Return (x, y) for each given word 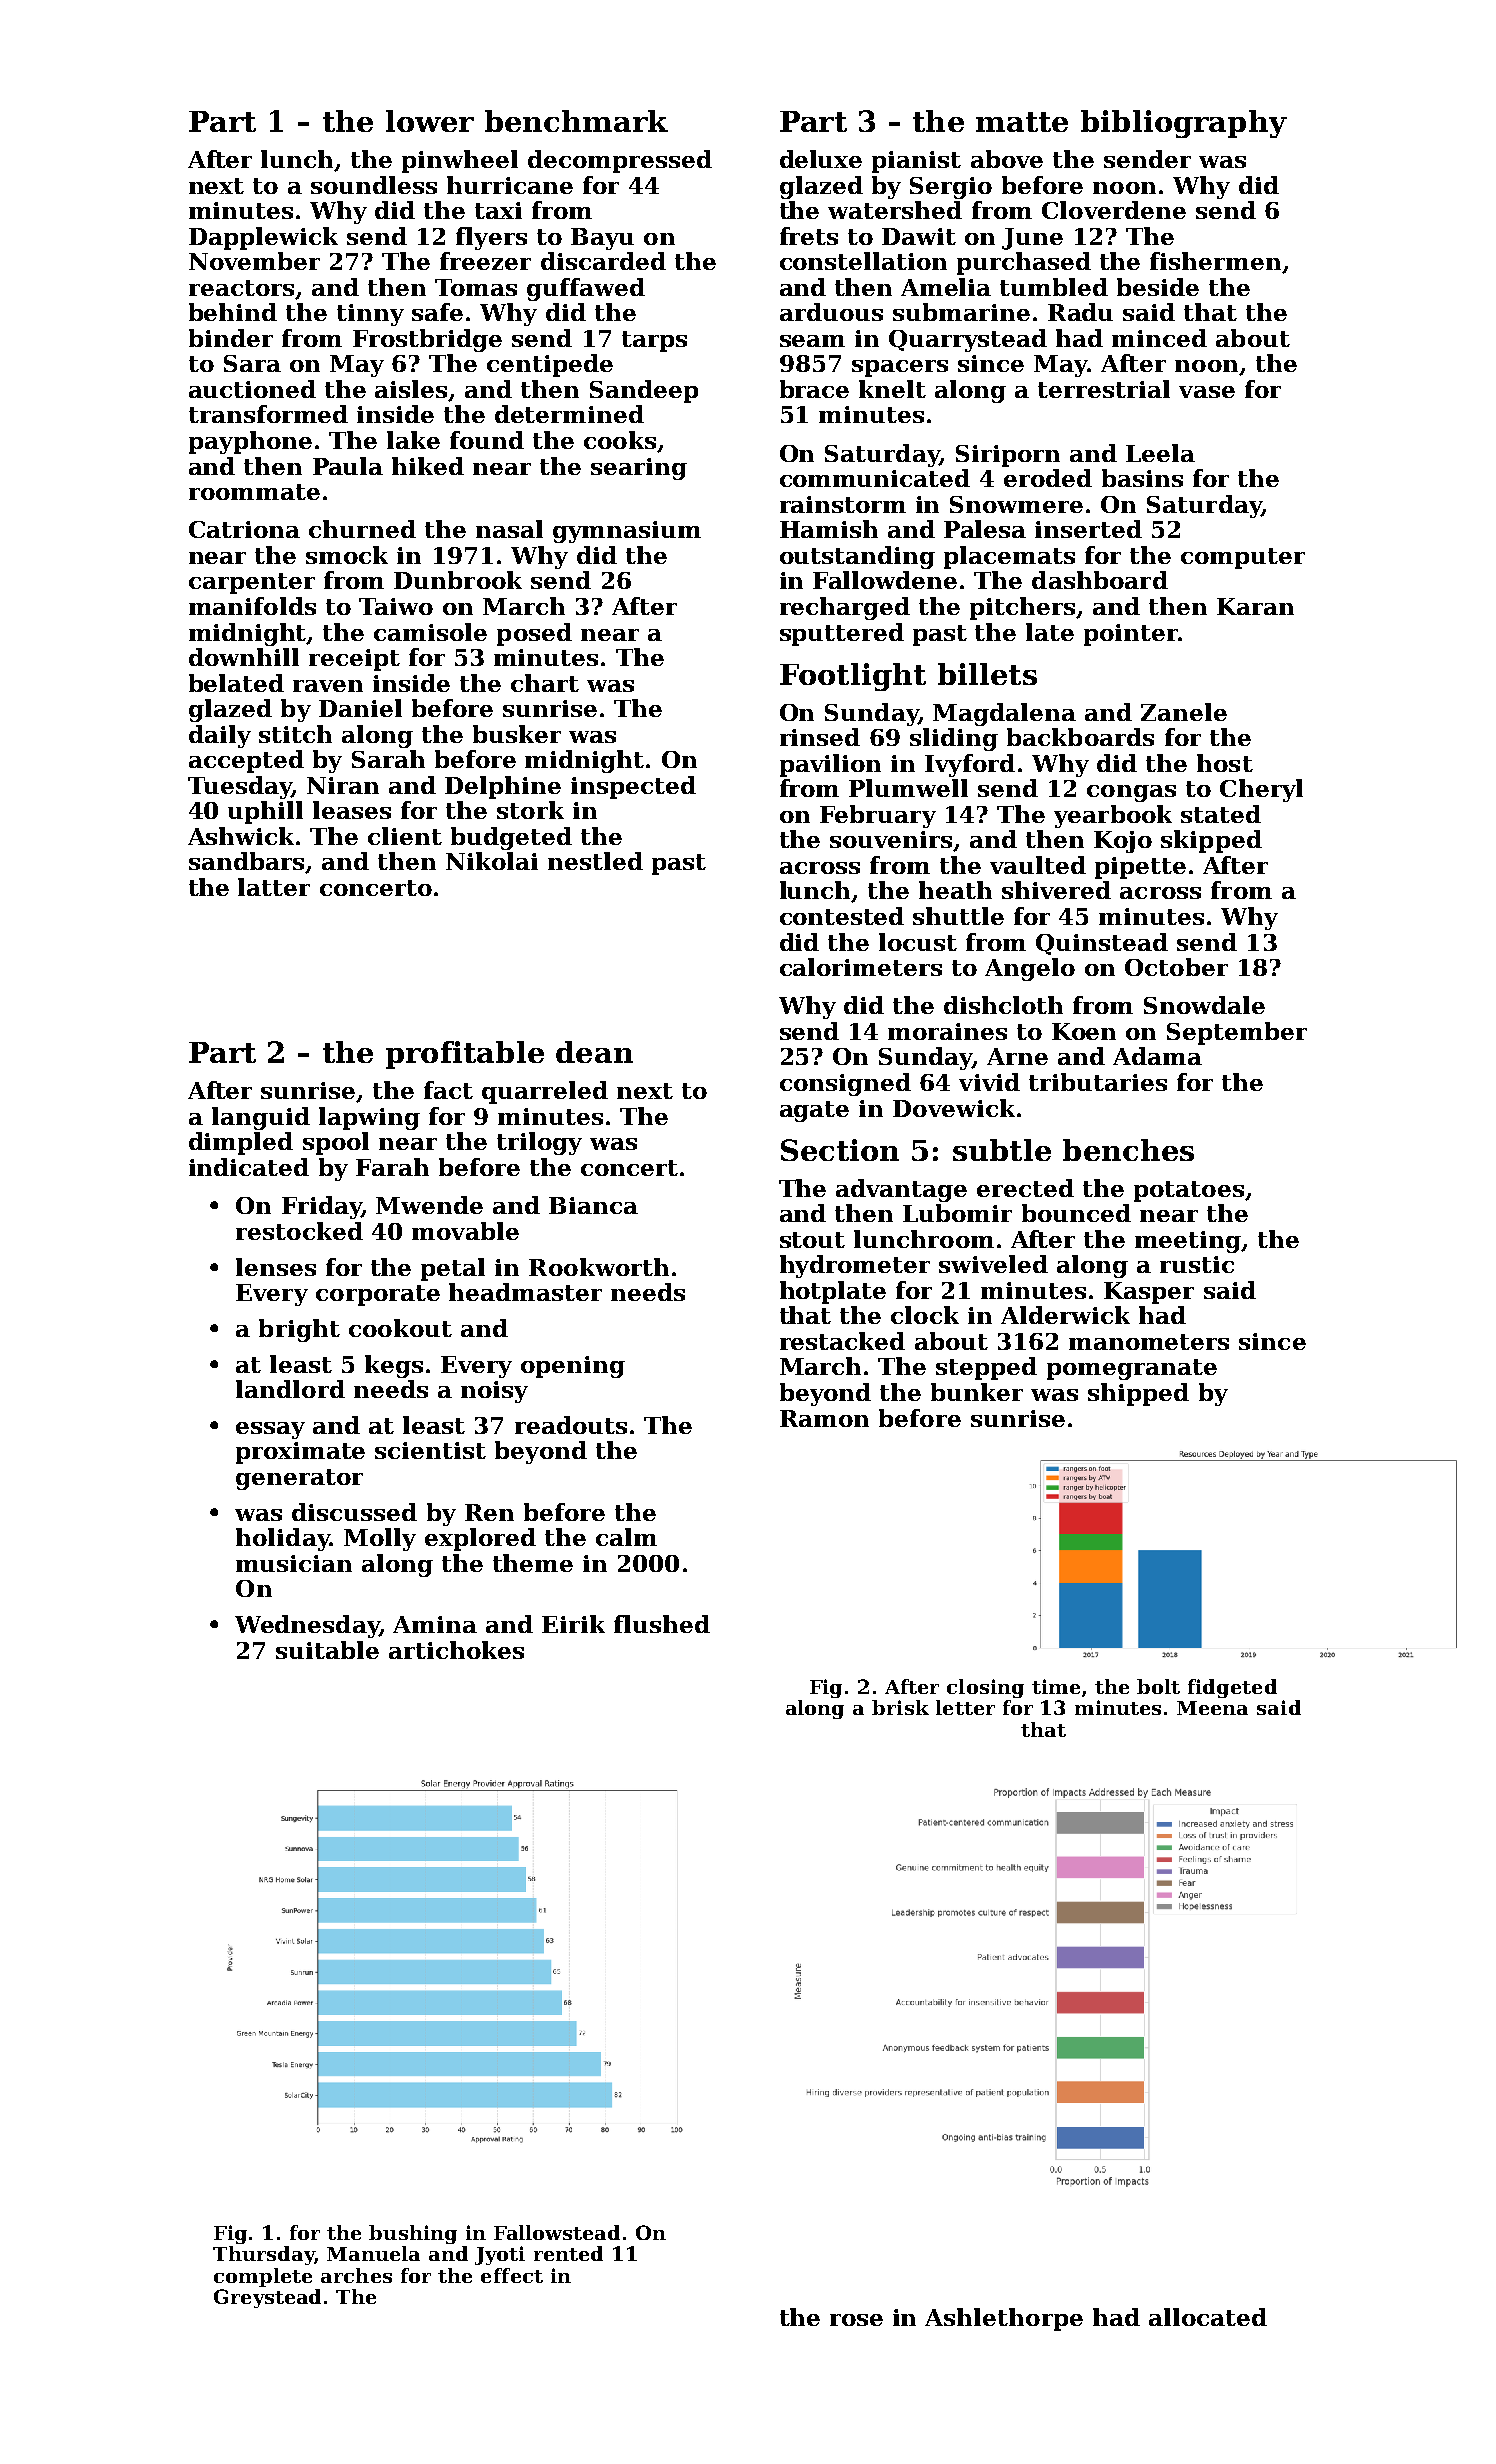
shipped (1138, 1394)
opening (573, 1367)
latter (274, 887)
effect (512, 2275)
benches (1128, 1150)
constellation (863, 261)
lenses (276, 1267)
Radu (1080, 312)
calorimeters (861, 967)
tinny (370, 315)
